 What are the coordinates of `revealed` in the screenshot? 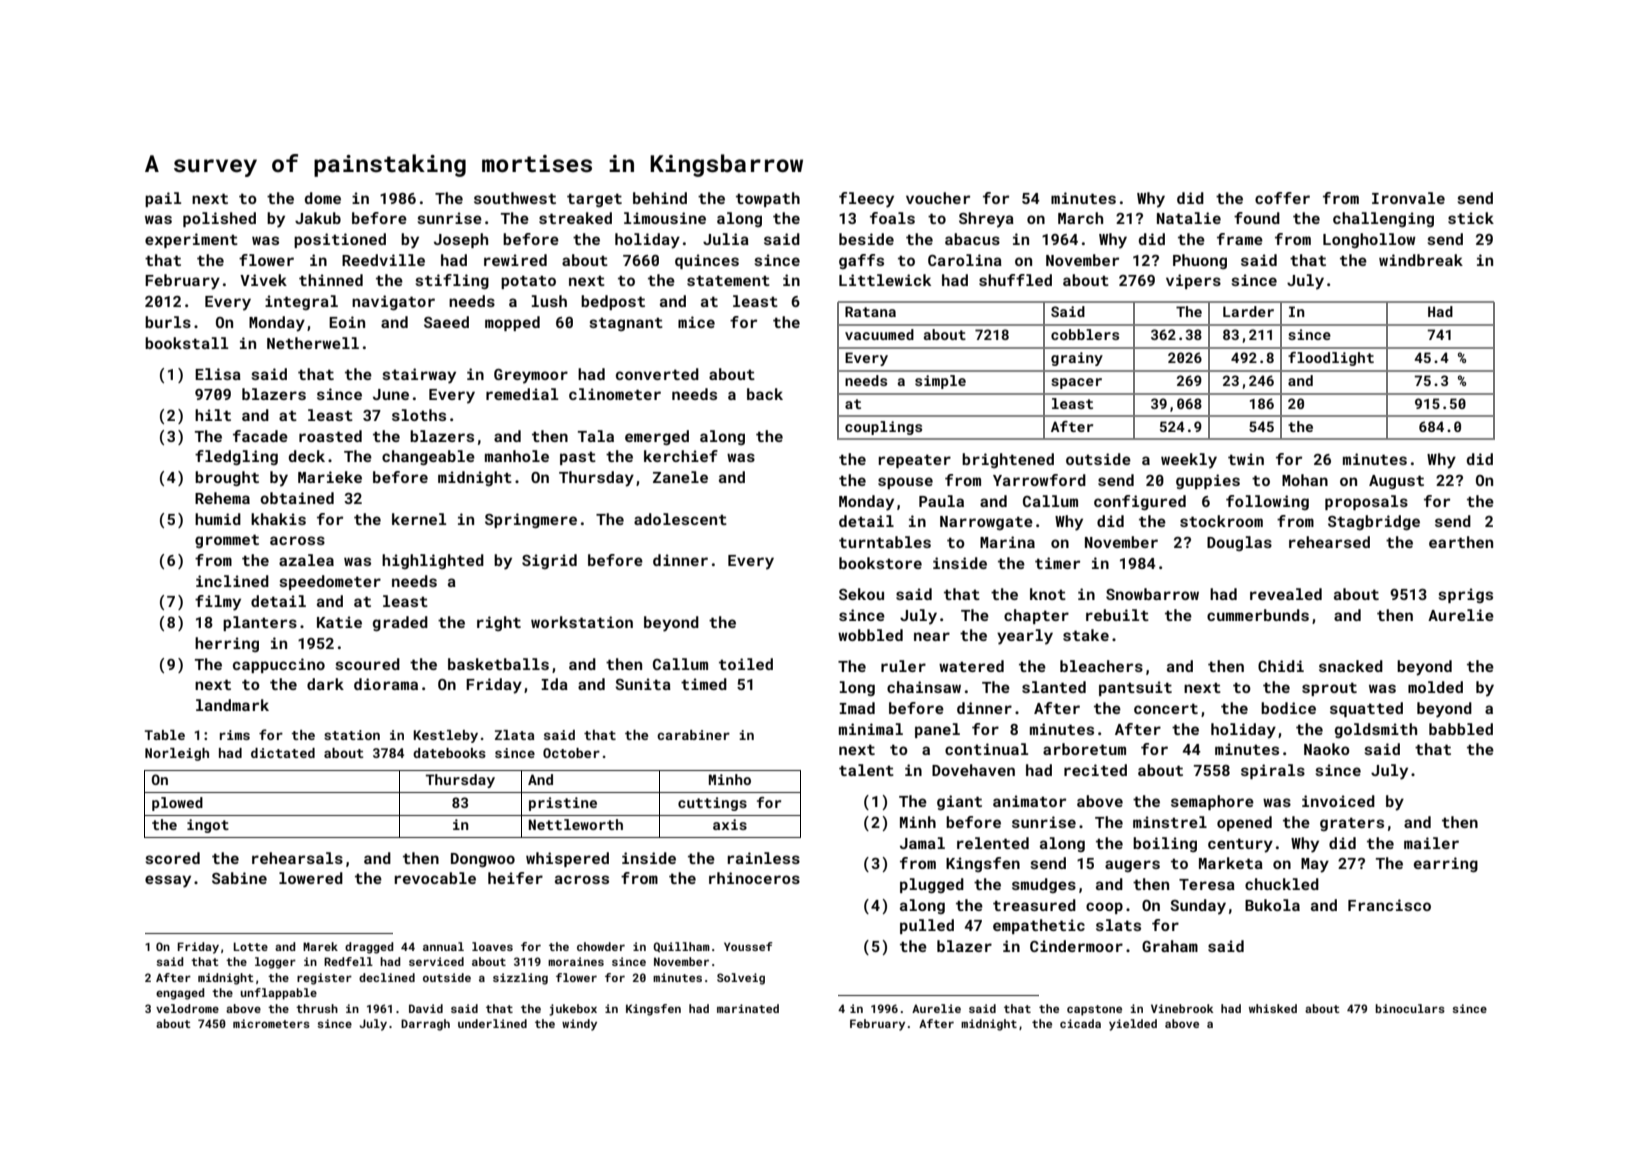 It's located at (1286, 594).
